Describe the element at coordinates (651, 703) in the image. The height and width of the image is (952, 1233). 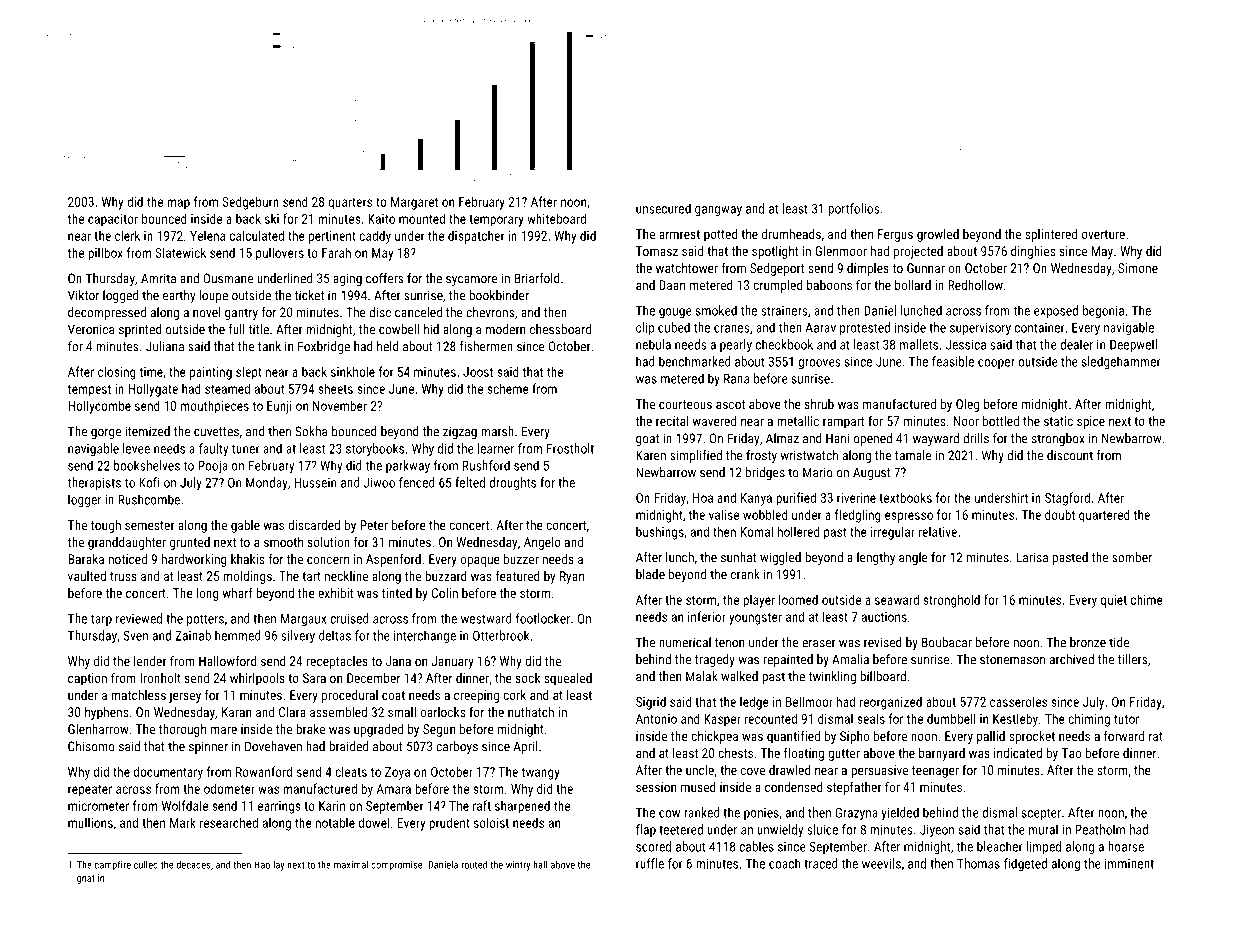
I see `Sigrid` at that location.
